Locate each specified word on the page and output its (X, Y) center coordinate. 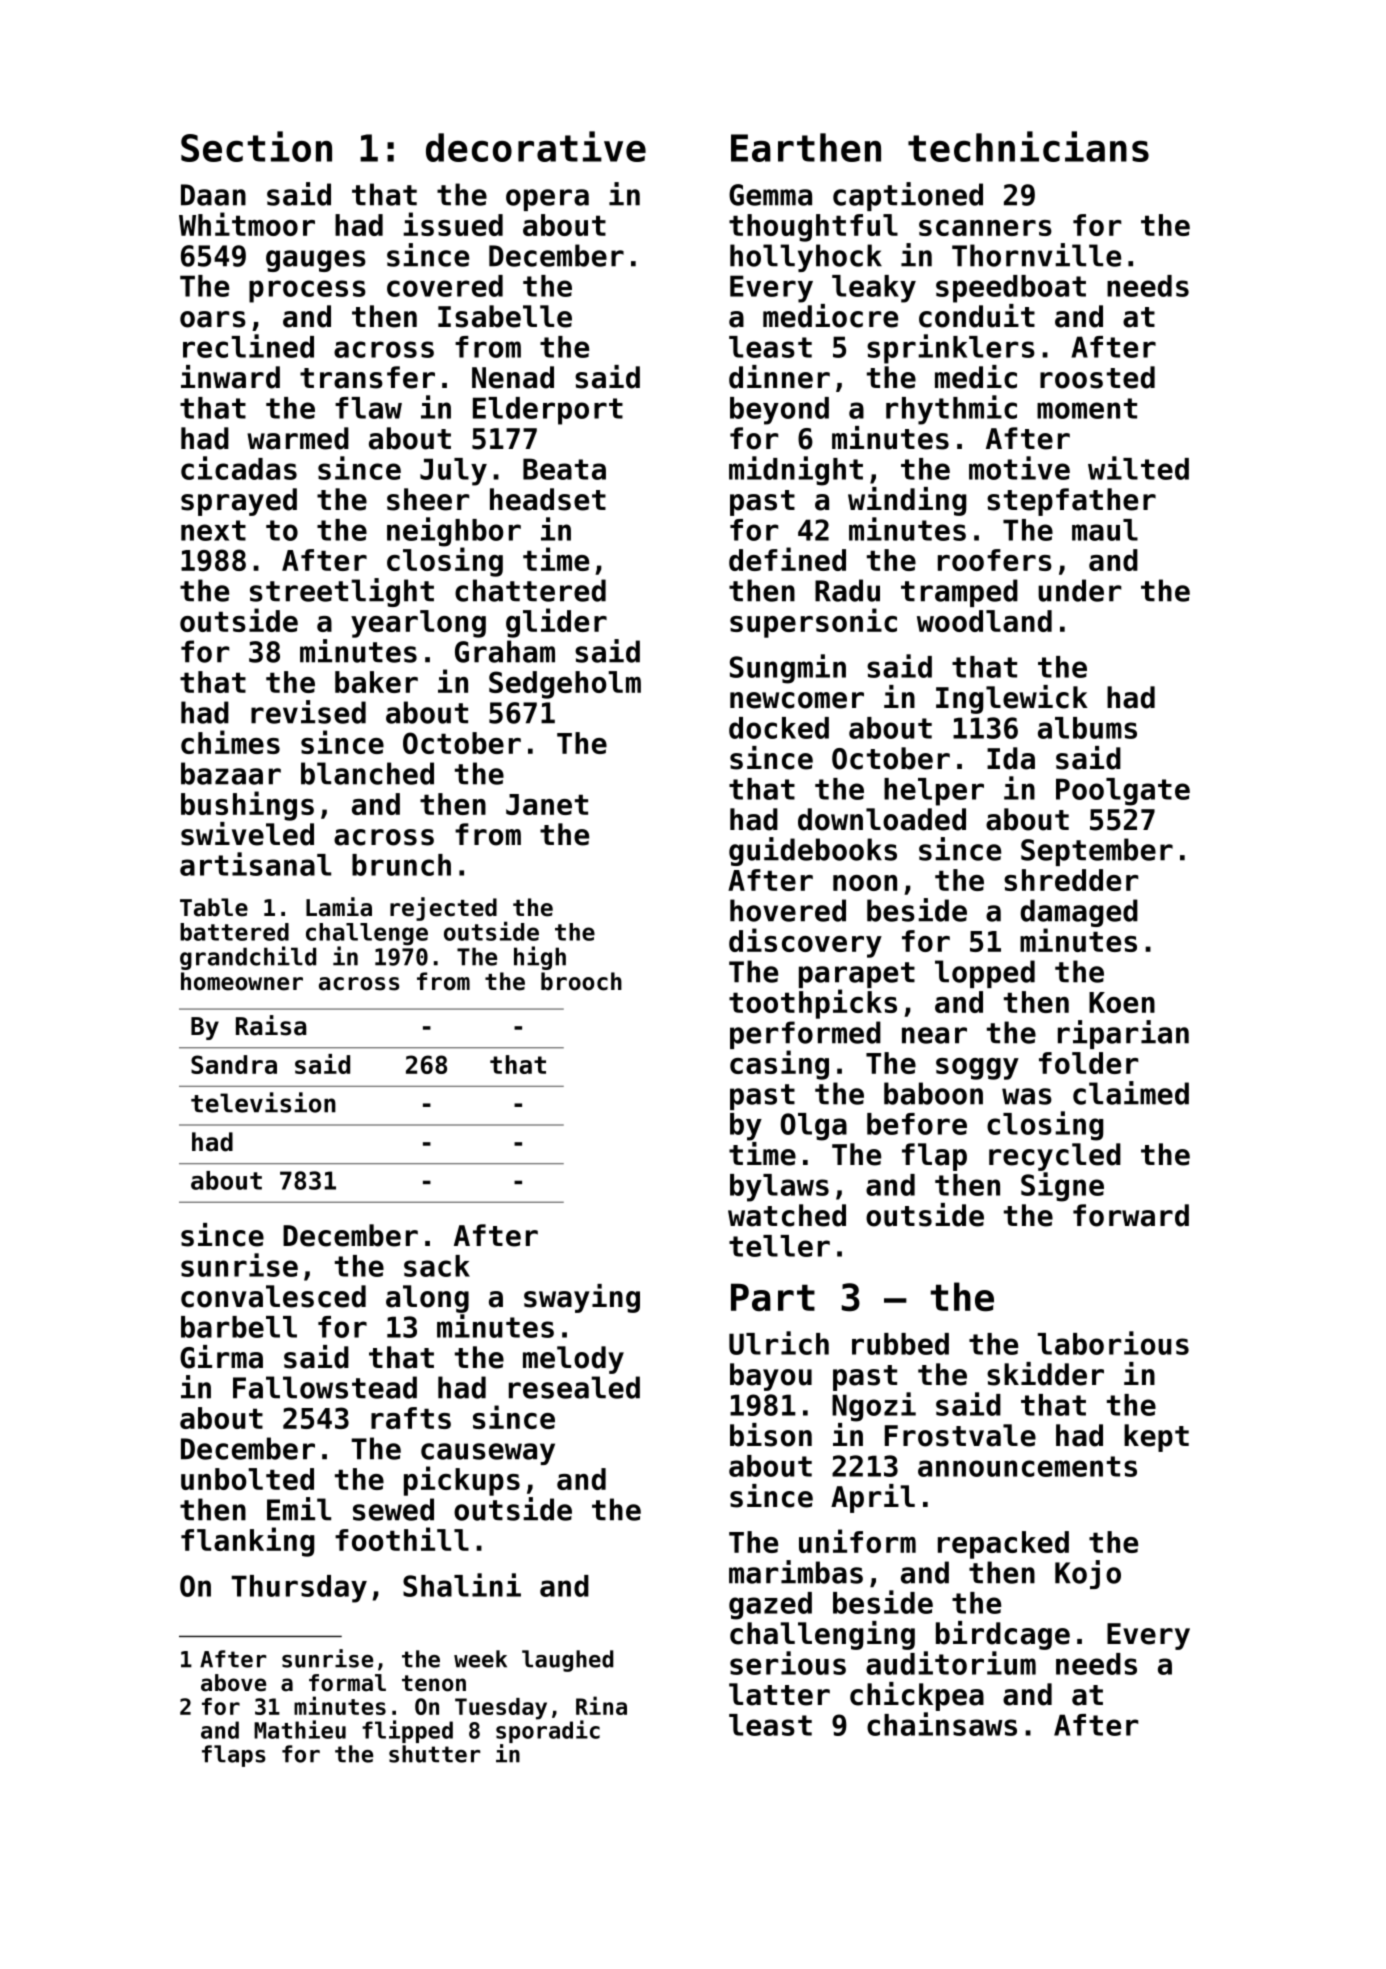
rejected (443, 909)
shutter (434, 1754)
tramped (959, 593)
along (427, 1299)
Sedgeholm (565, 685)
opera (547, 200)
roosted (1097, 377)
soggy (977, 1069)
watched (787, 1215)
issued (453, 224)
